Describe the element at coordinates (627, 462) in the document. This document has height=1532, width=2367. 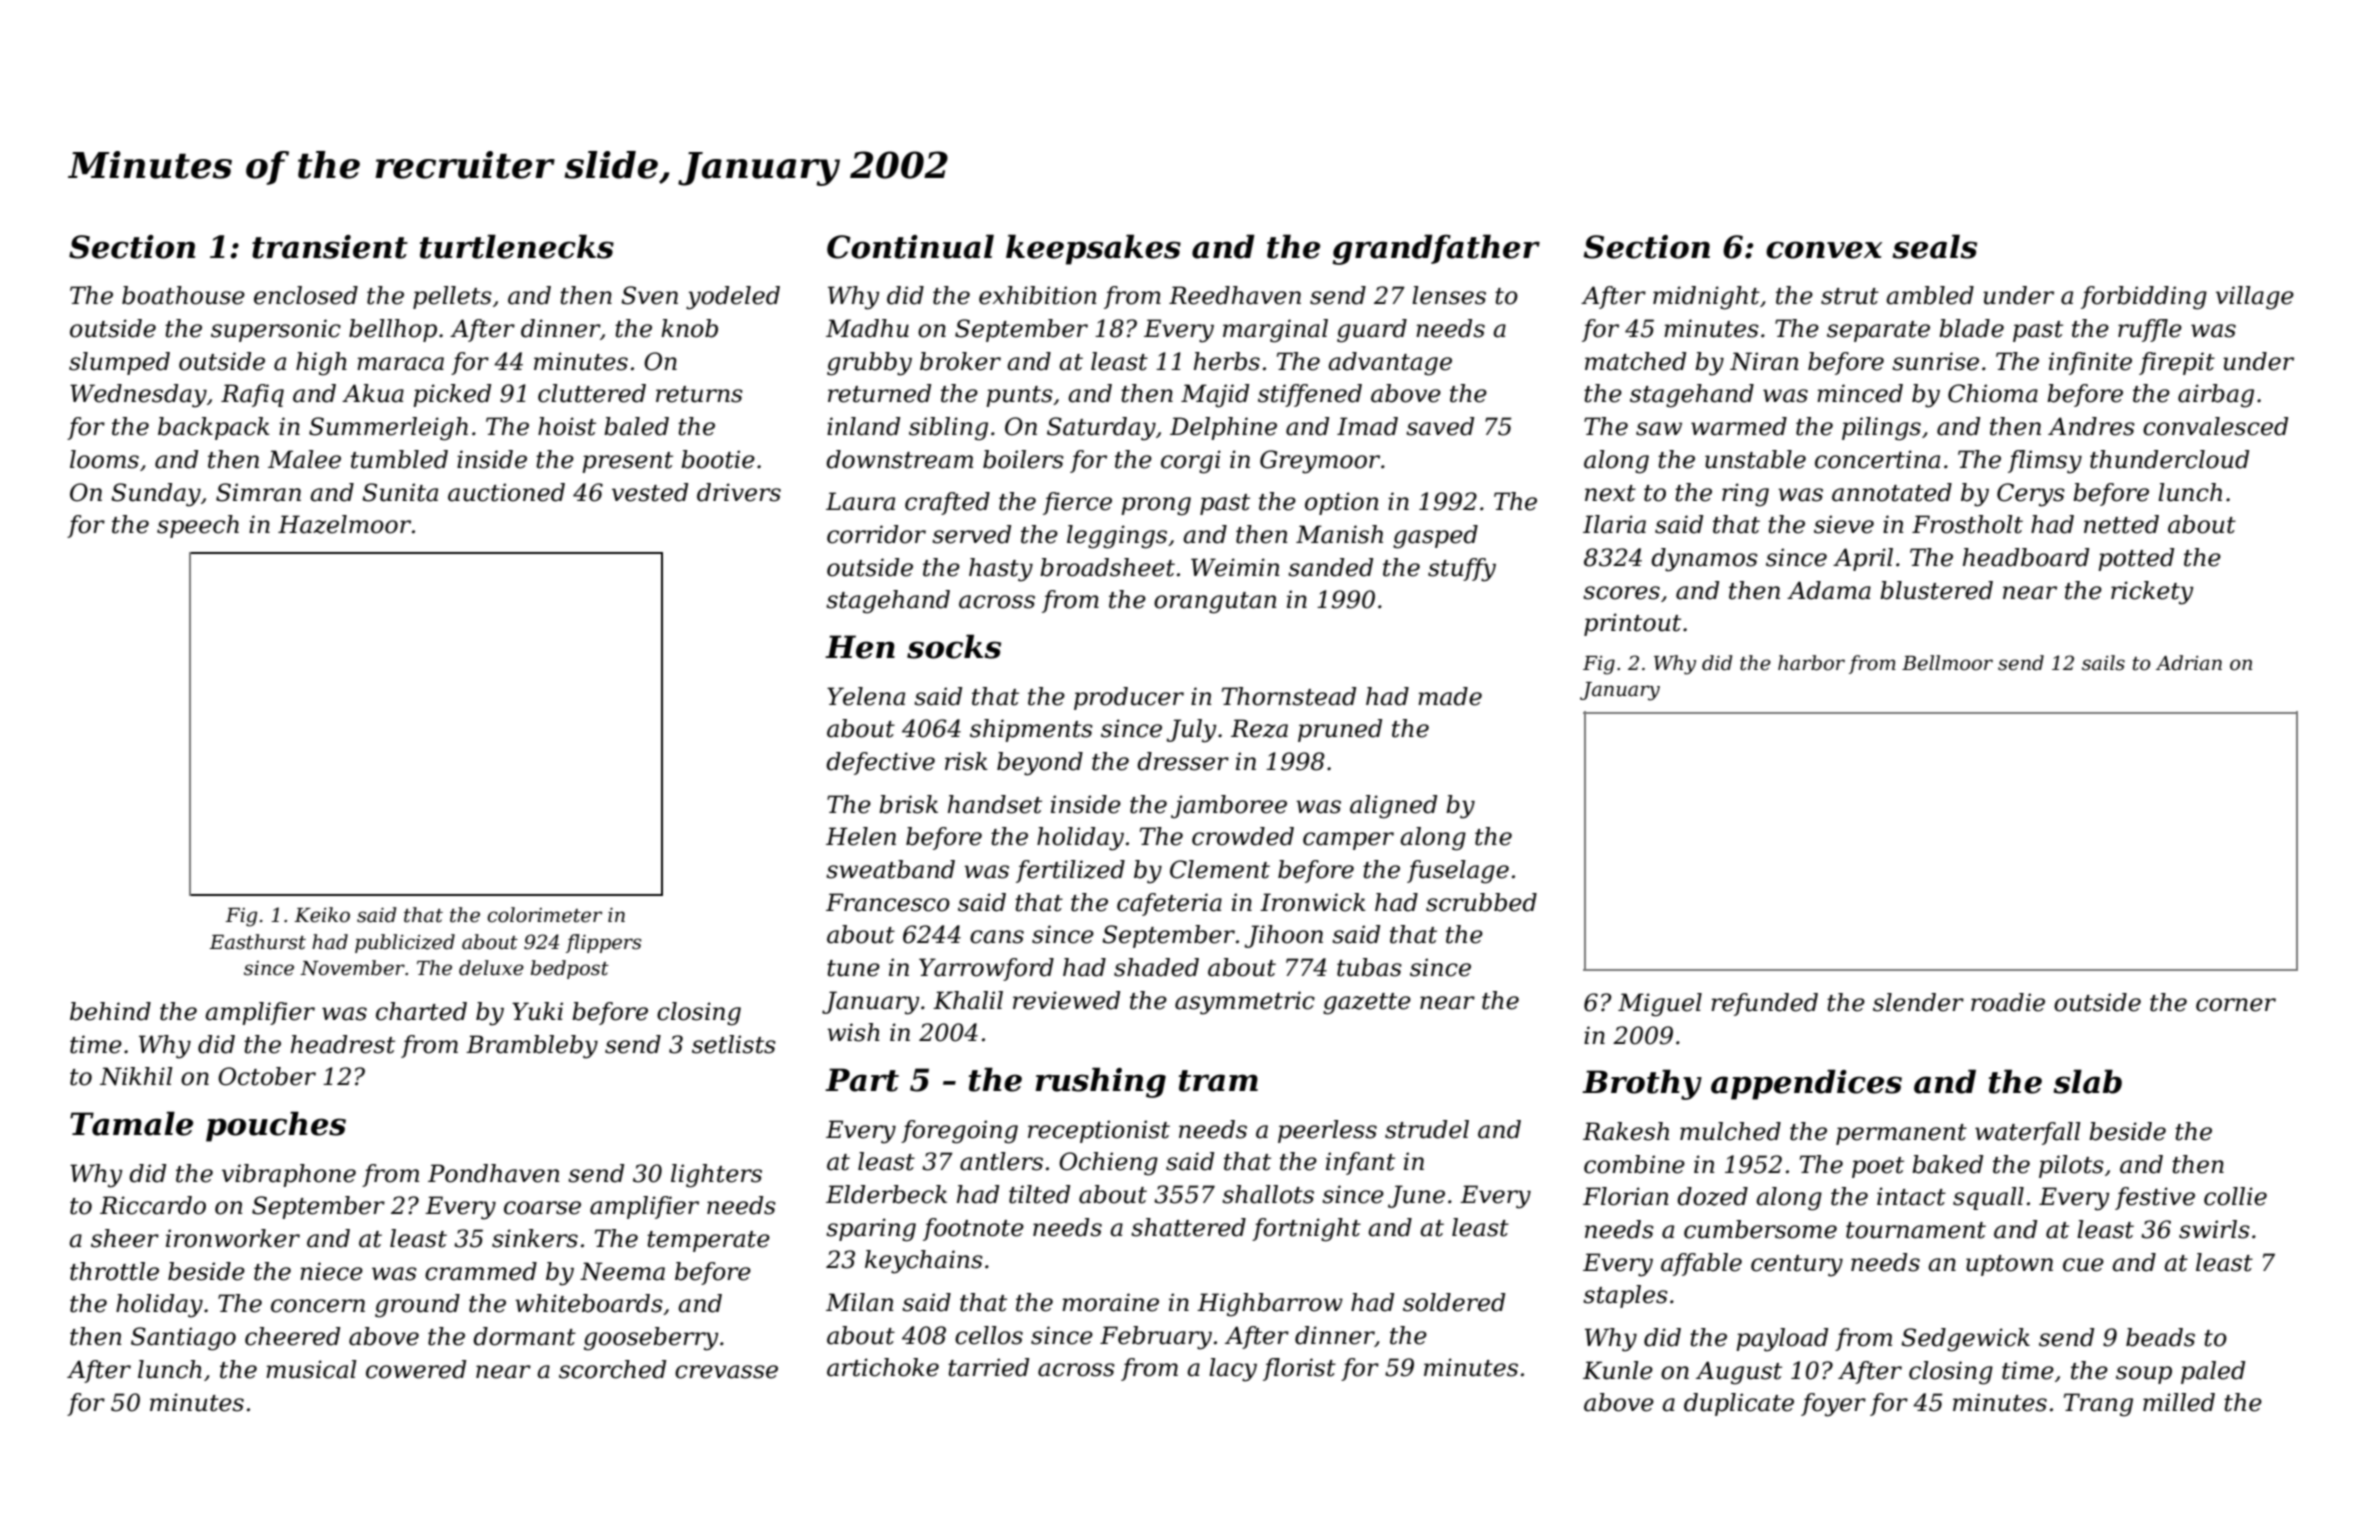
I see `present` at that location.
